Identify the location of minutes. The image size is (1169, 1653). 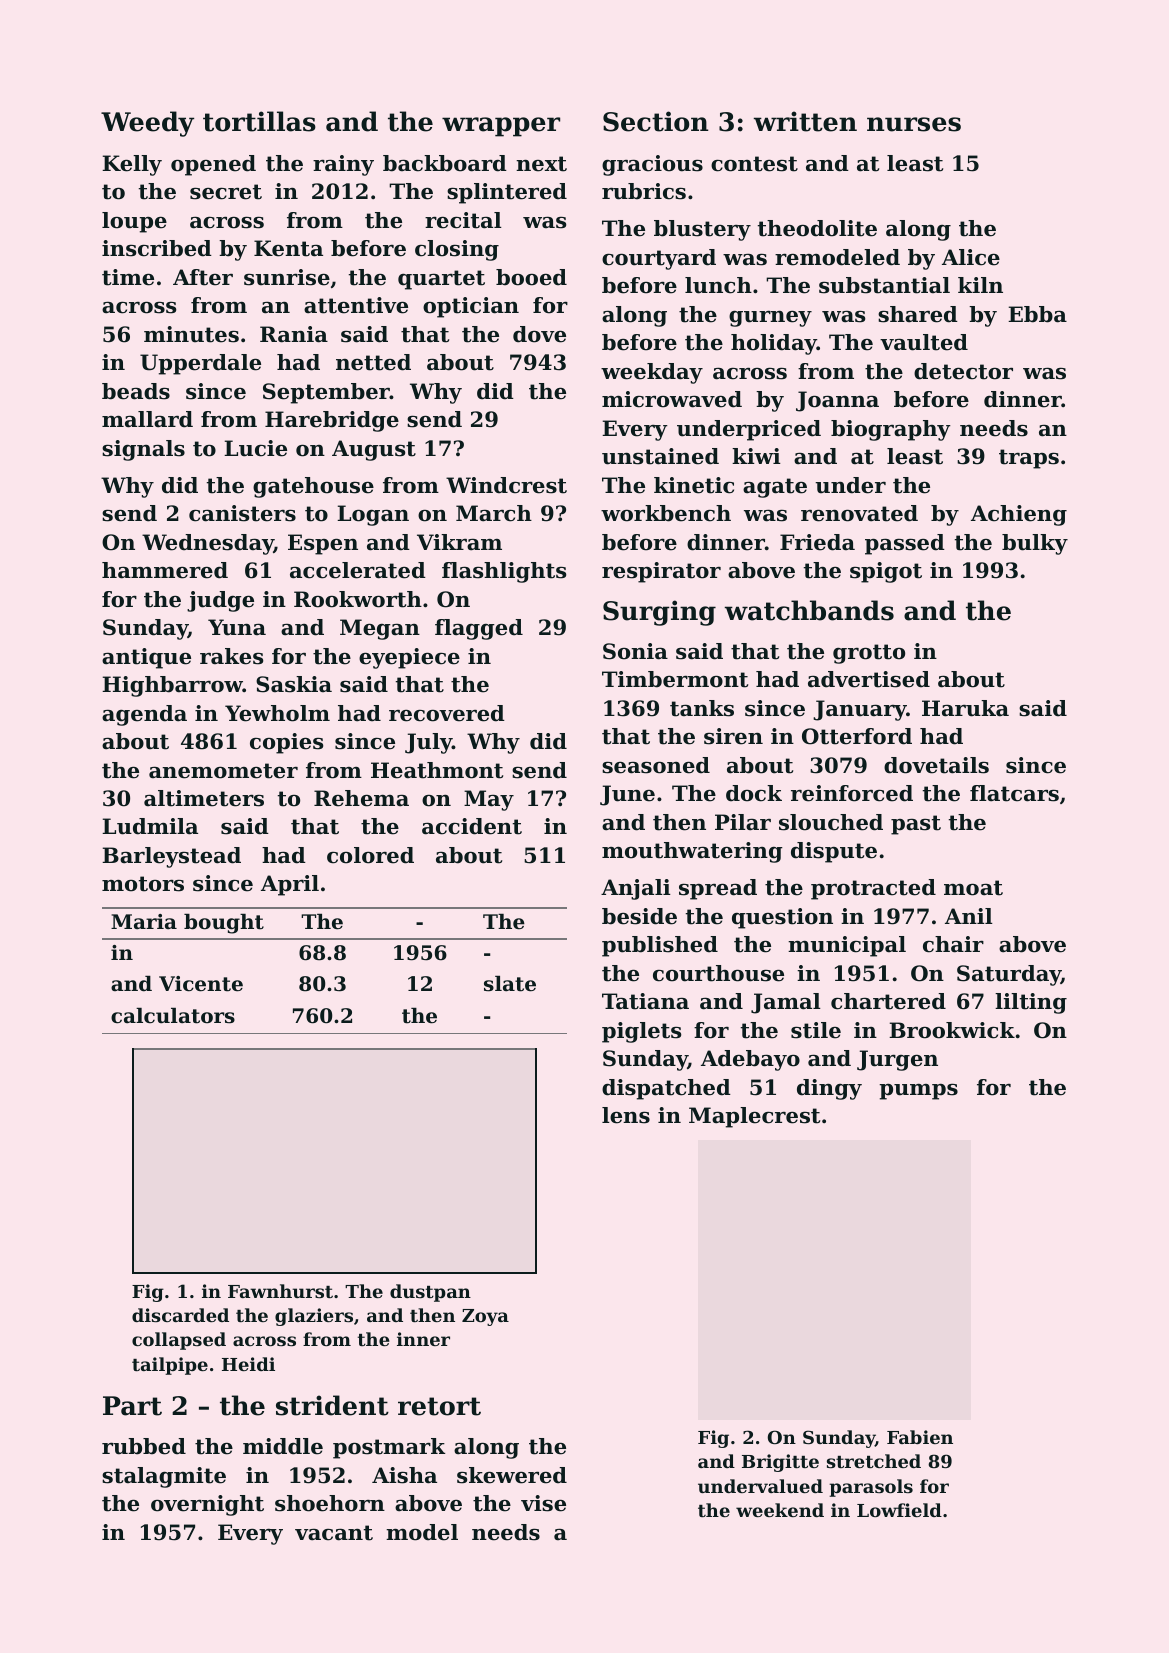
(191, 334).
